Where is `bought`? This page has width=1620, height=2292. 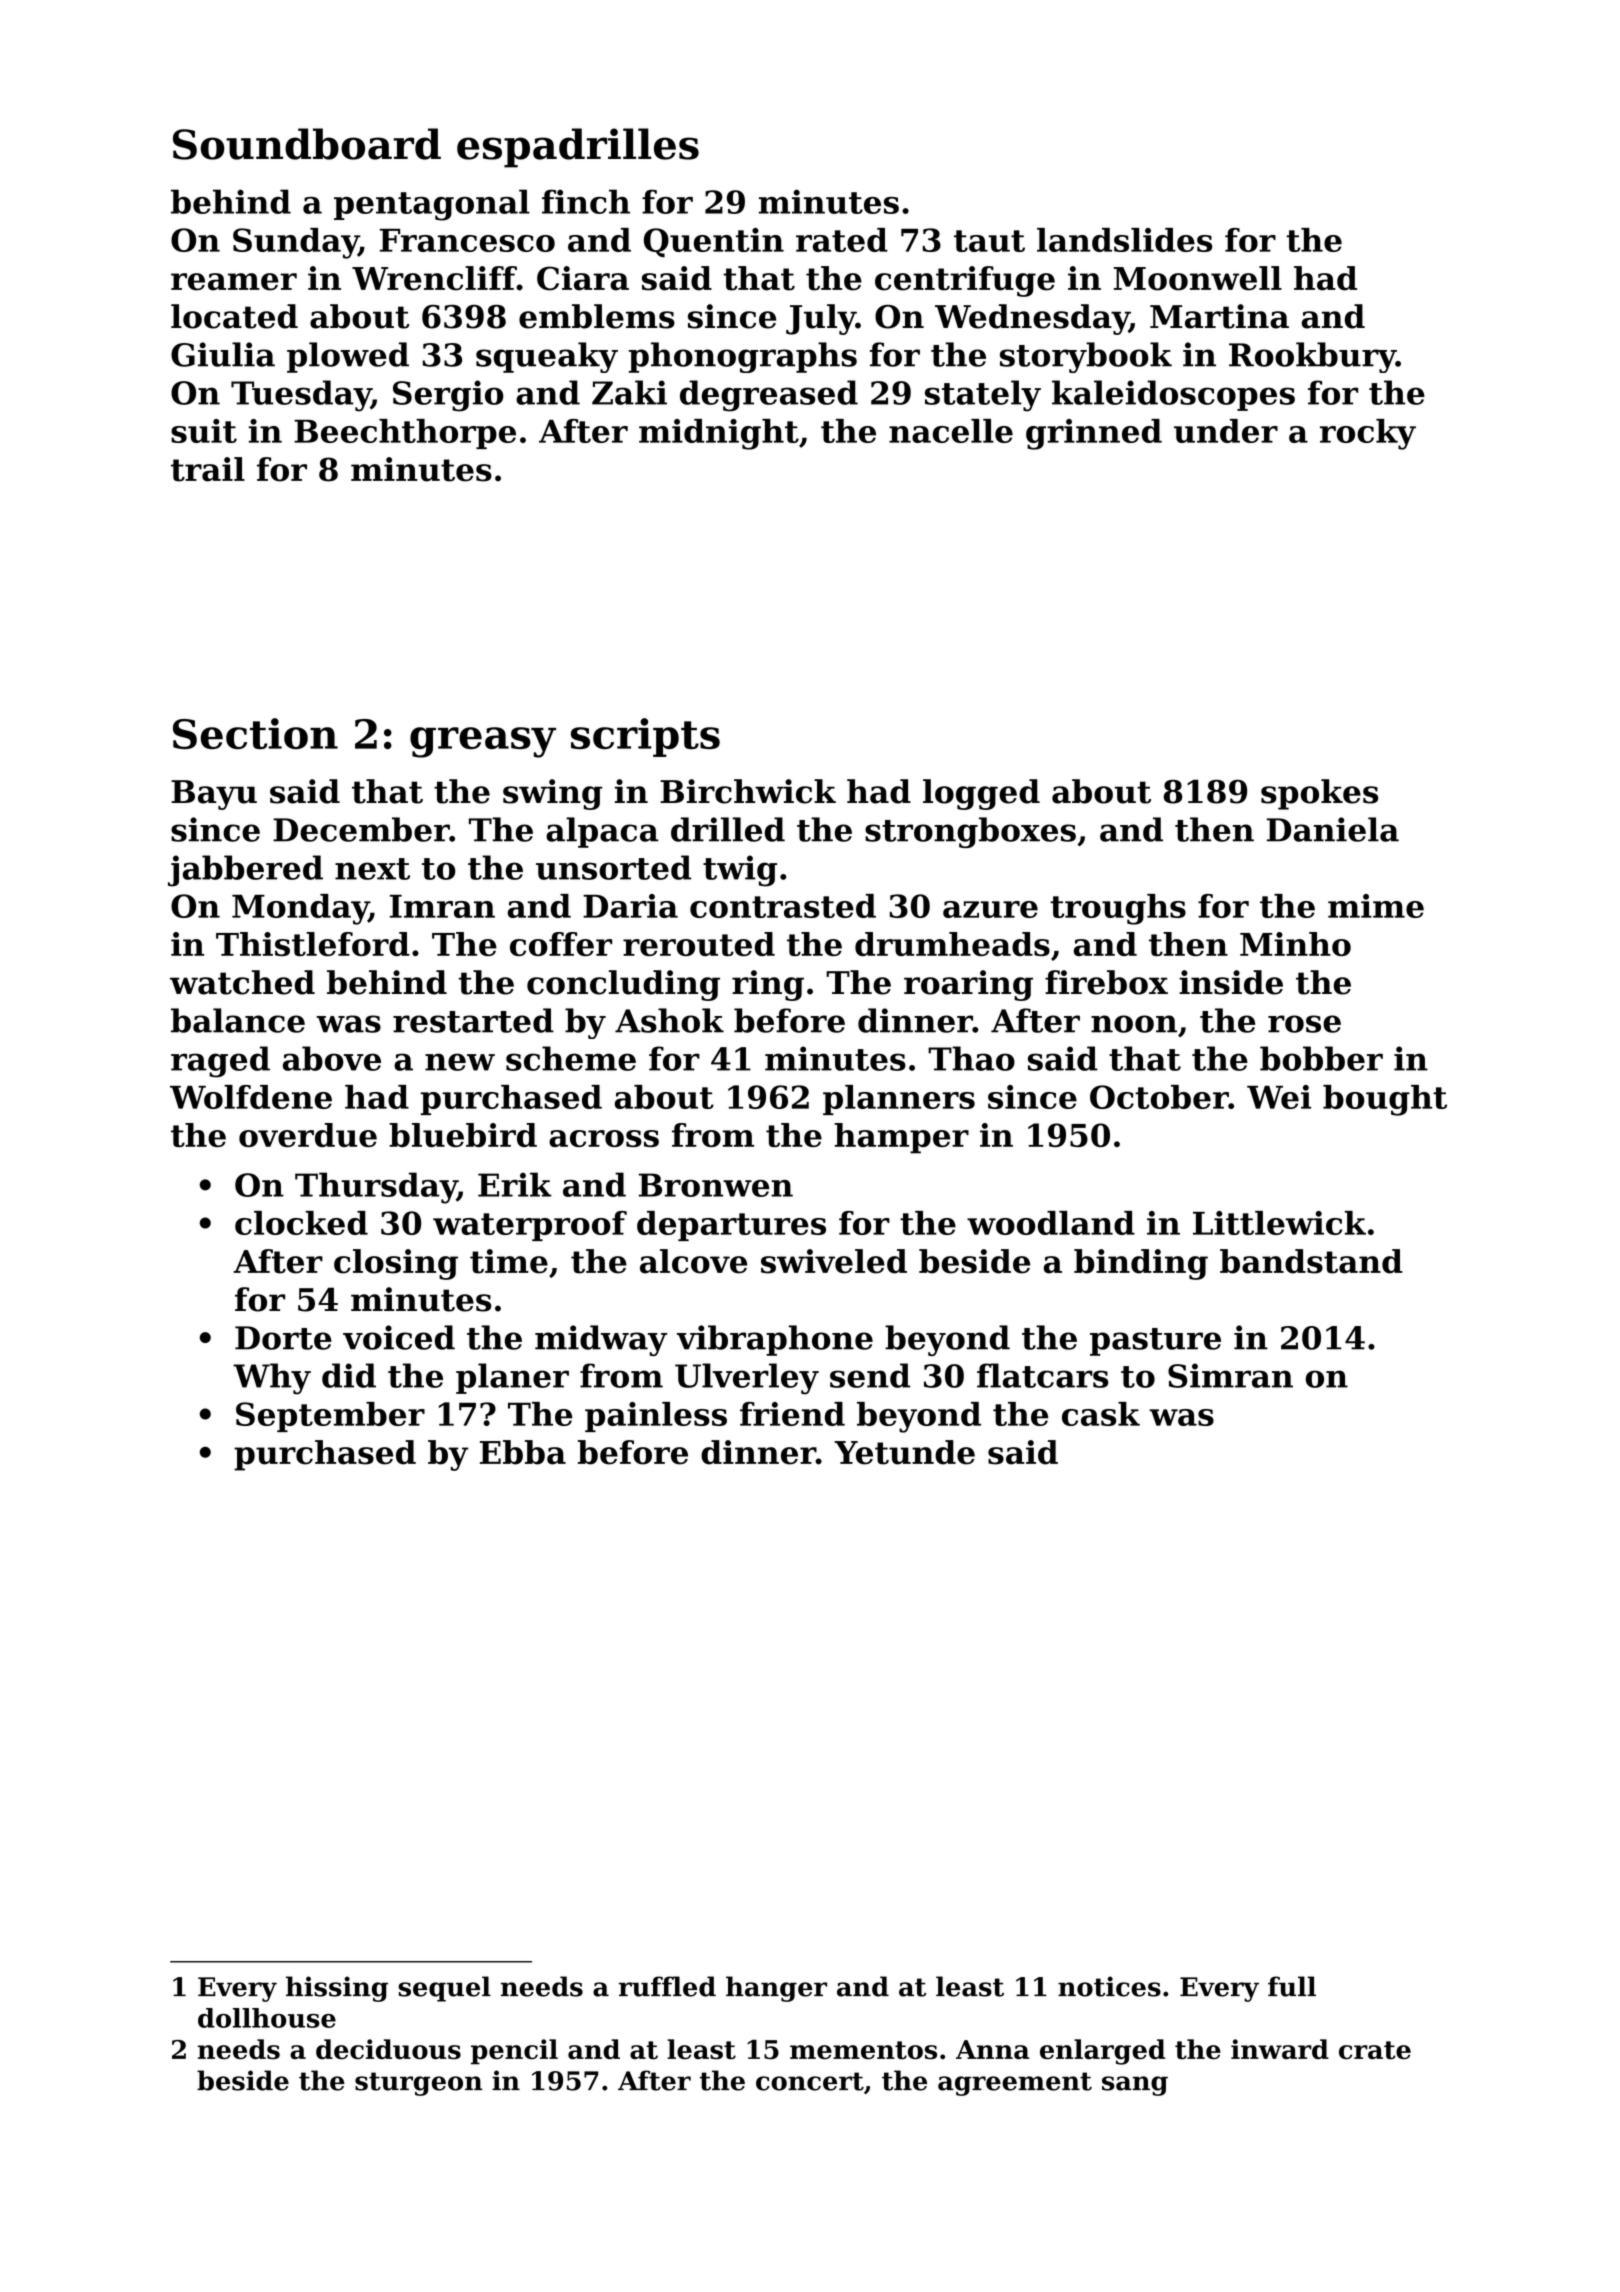
bought is located at coordinates (1385, 1100).
